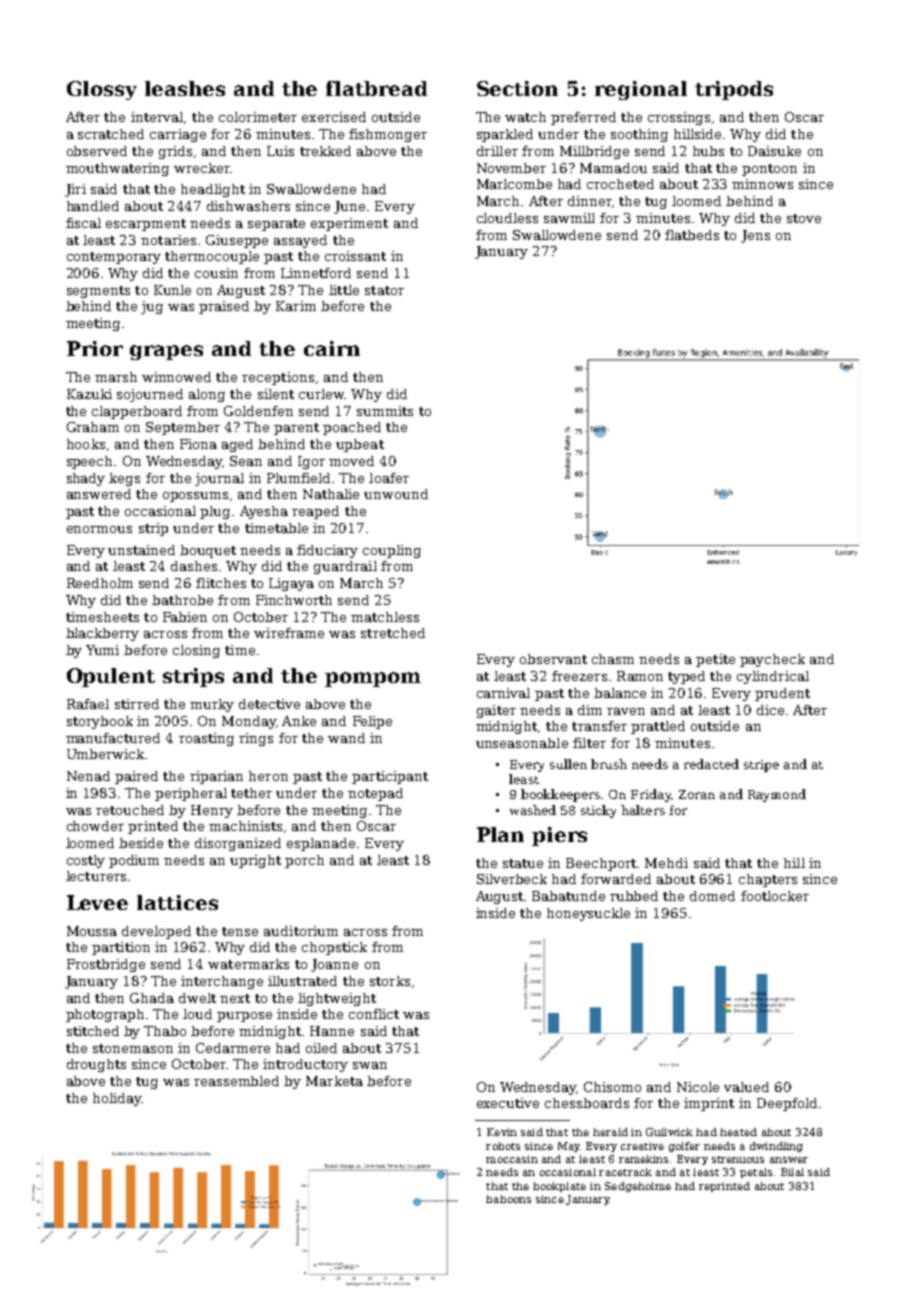  What do you see at coordinates (770, 710) in the image?
I see `dice` at bounding box center [770, 710].
